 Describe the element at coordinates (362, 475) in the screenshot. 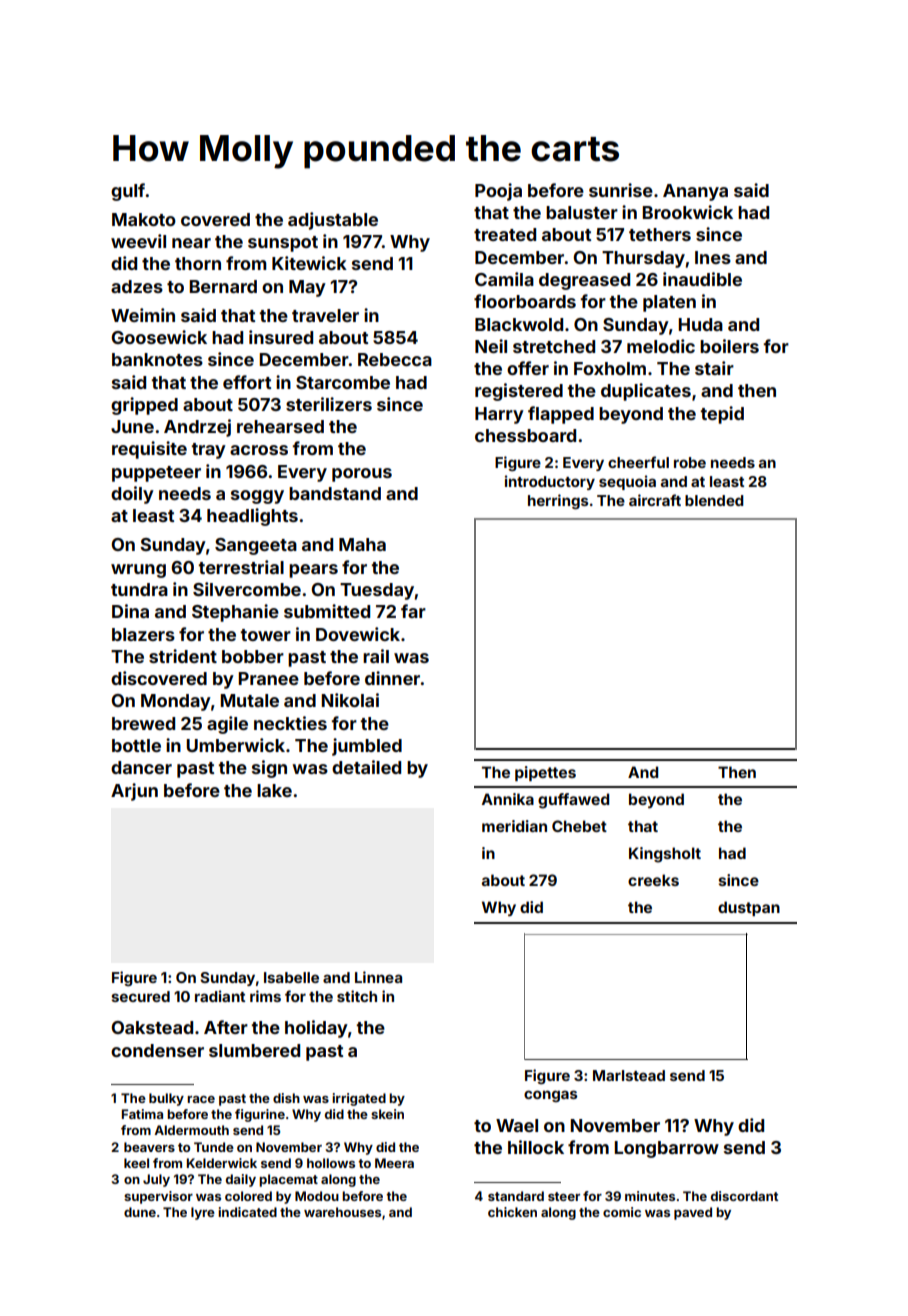

I see `porous` at that location.
